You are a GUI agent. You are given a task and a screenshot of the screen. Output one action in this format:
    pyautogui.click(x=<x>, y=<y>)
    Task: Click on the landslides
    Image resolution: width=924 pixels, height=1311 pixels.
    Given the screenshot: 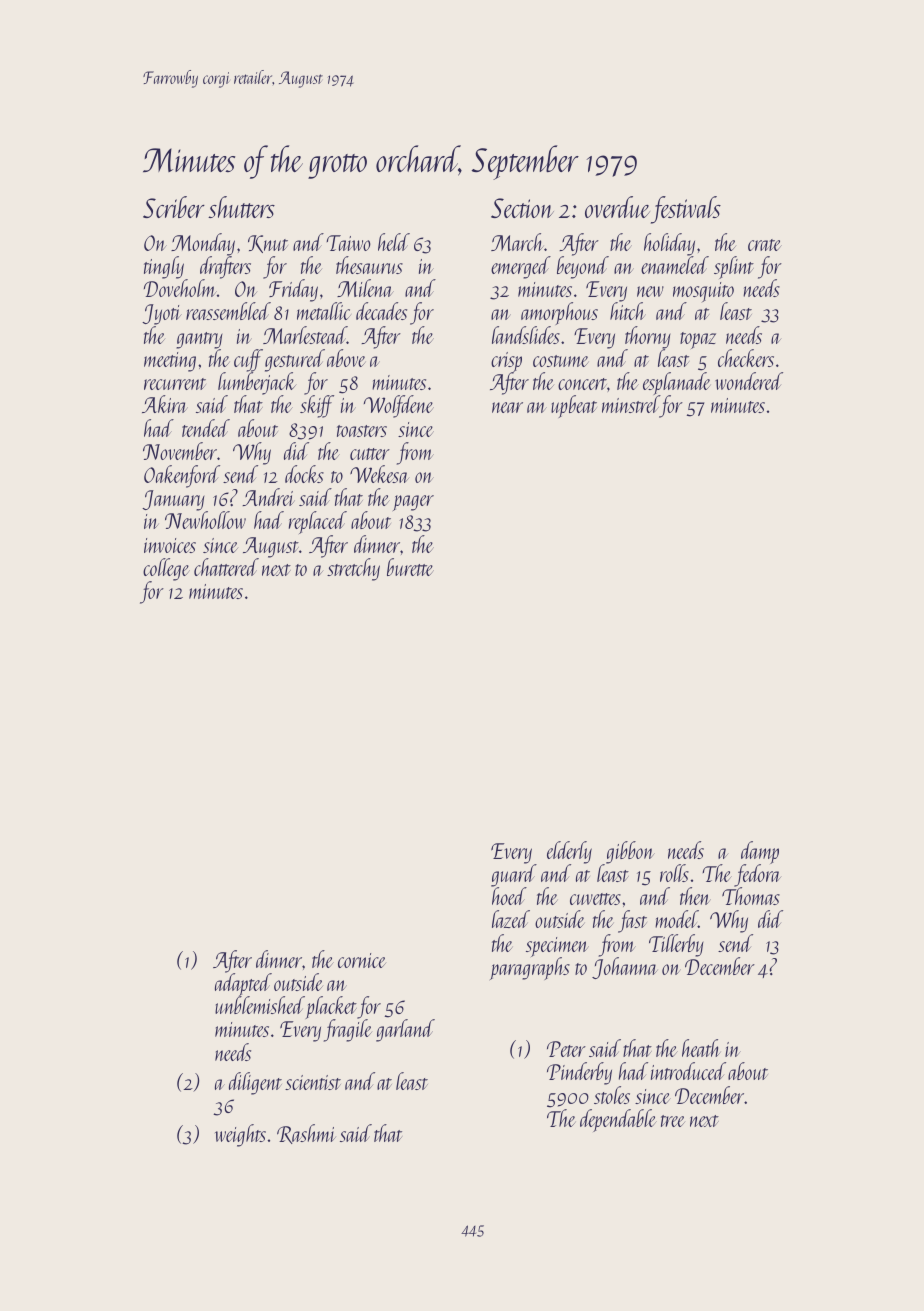 What is the action you would take?
    pyautogui.click(x=526, y=335)
